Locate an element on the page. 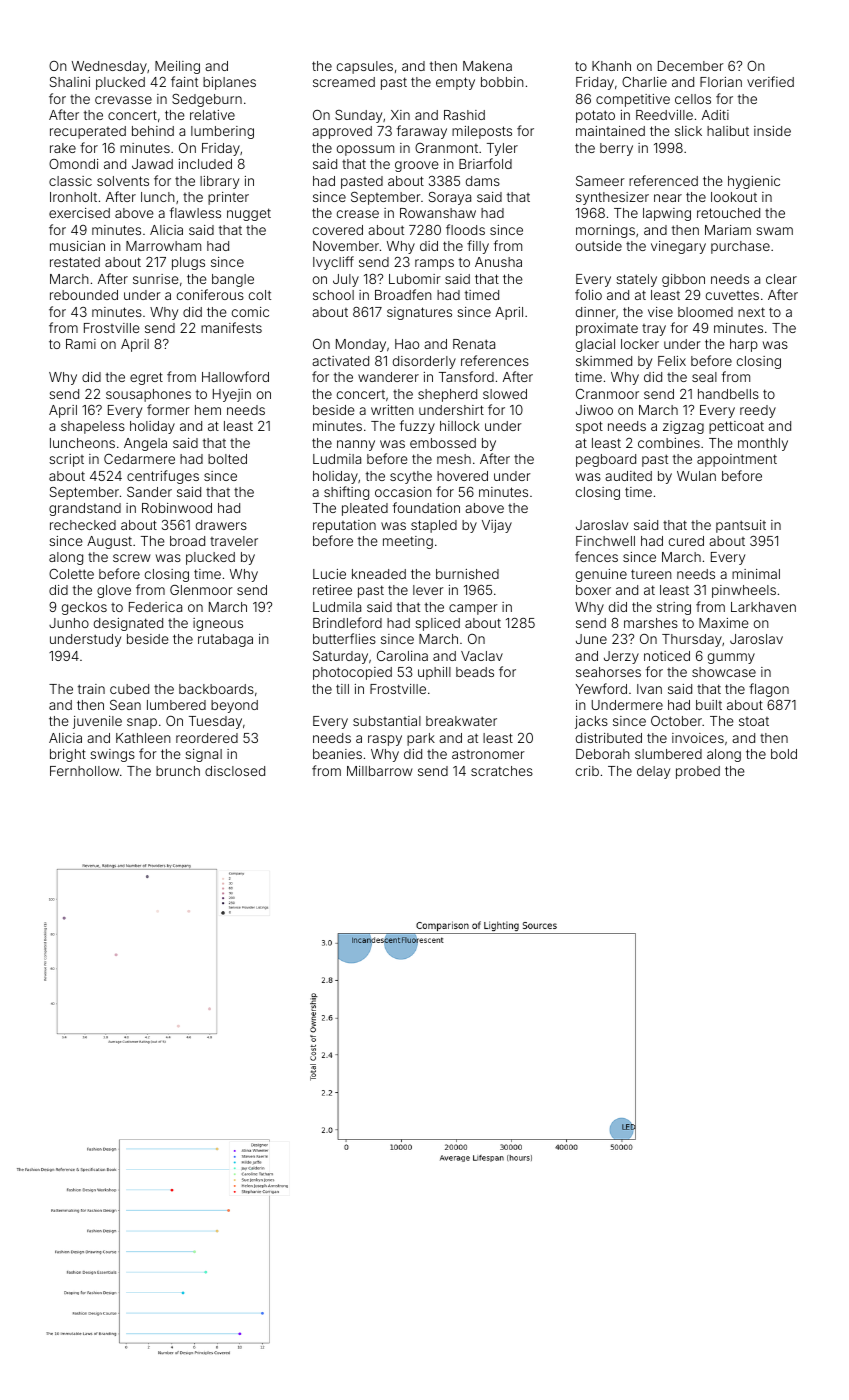 The image size is (849, 1400). faint is located at coordinates (184, 81).
